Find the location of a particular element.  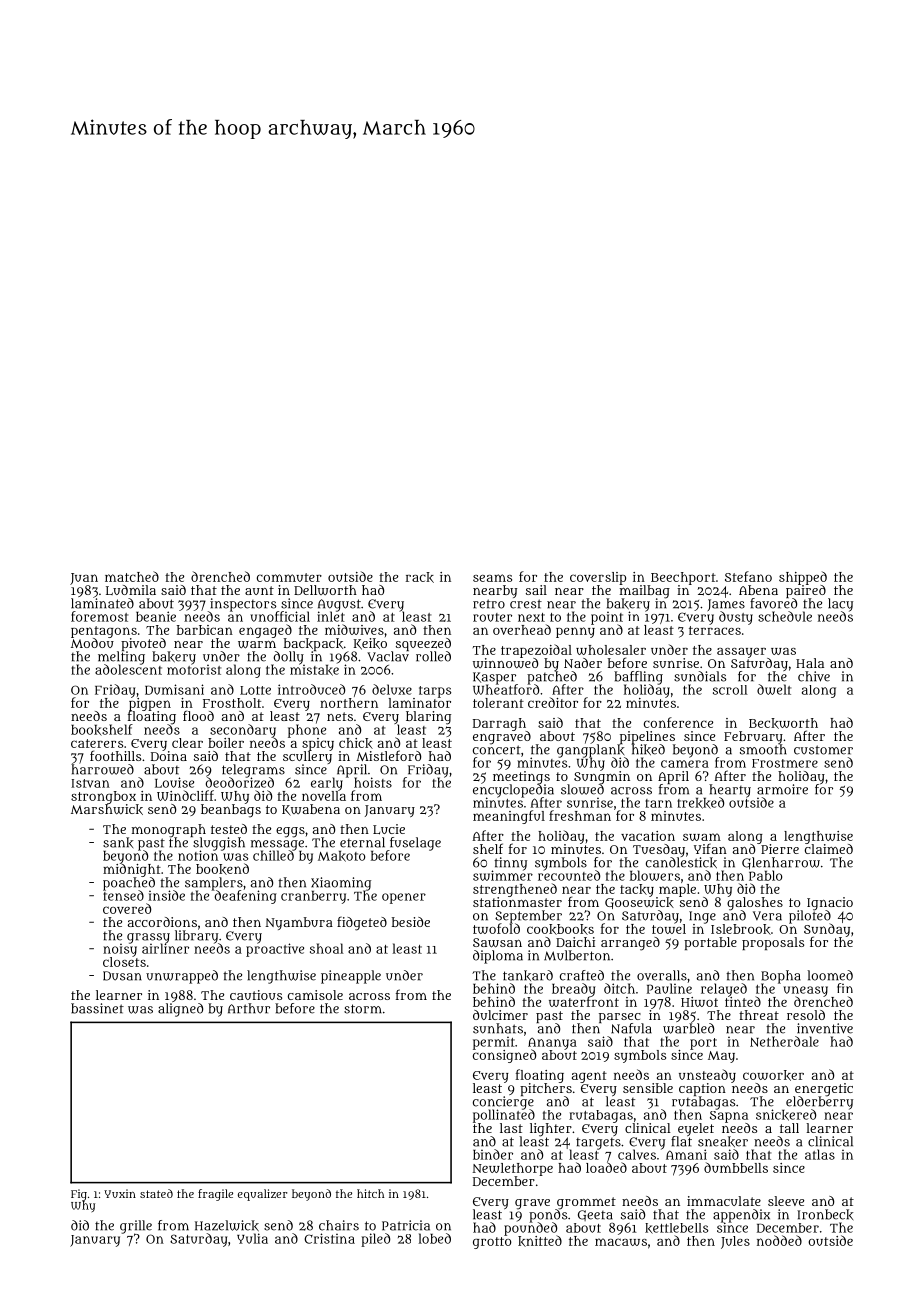

Windcliff is located at coordinates (185, 795).
